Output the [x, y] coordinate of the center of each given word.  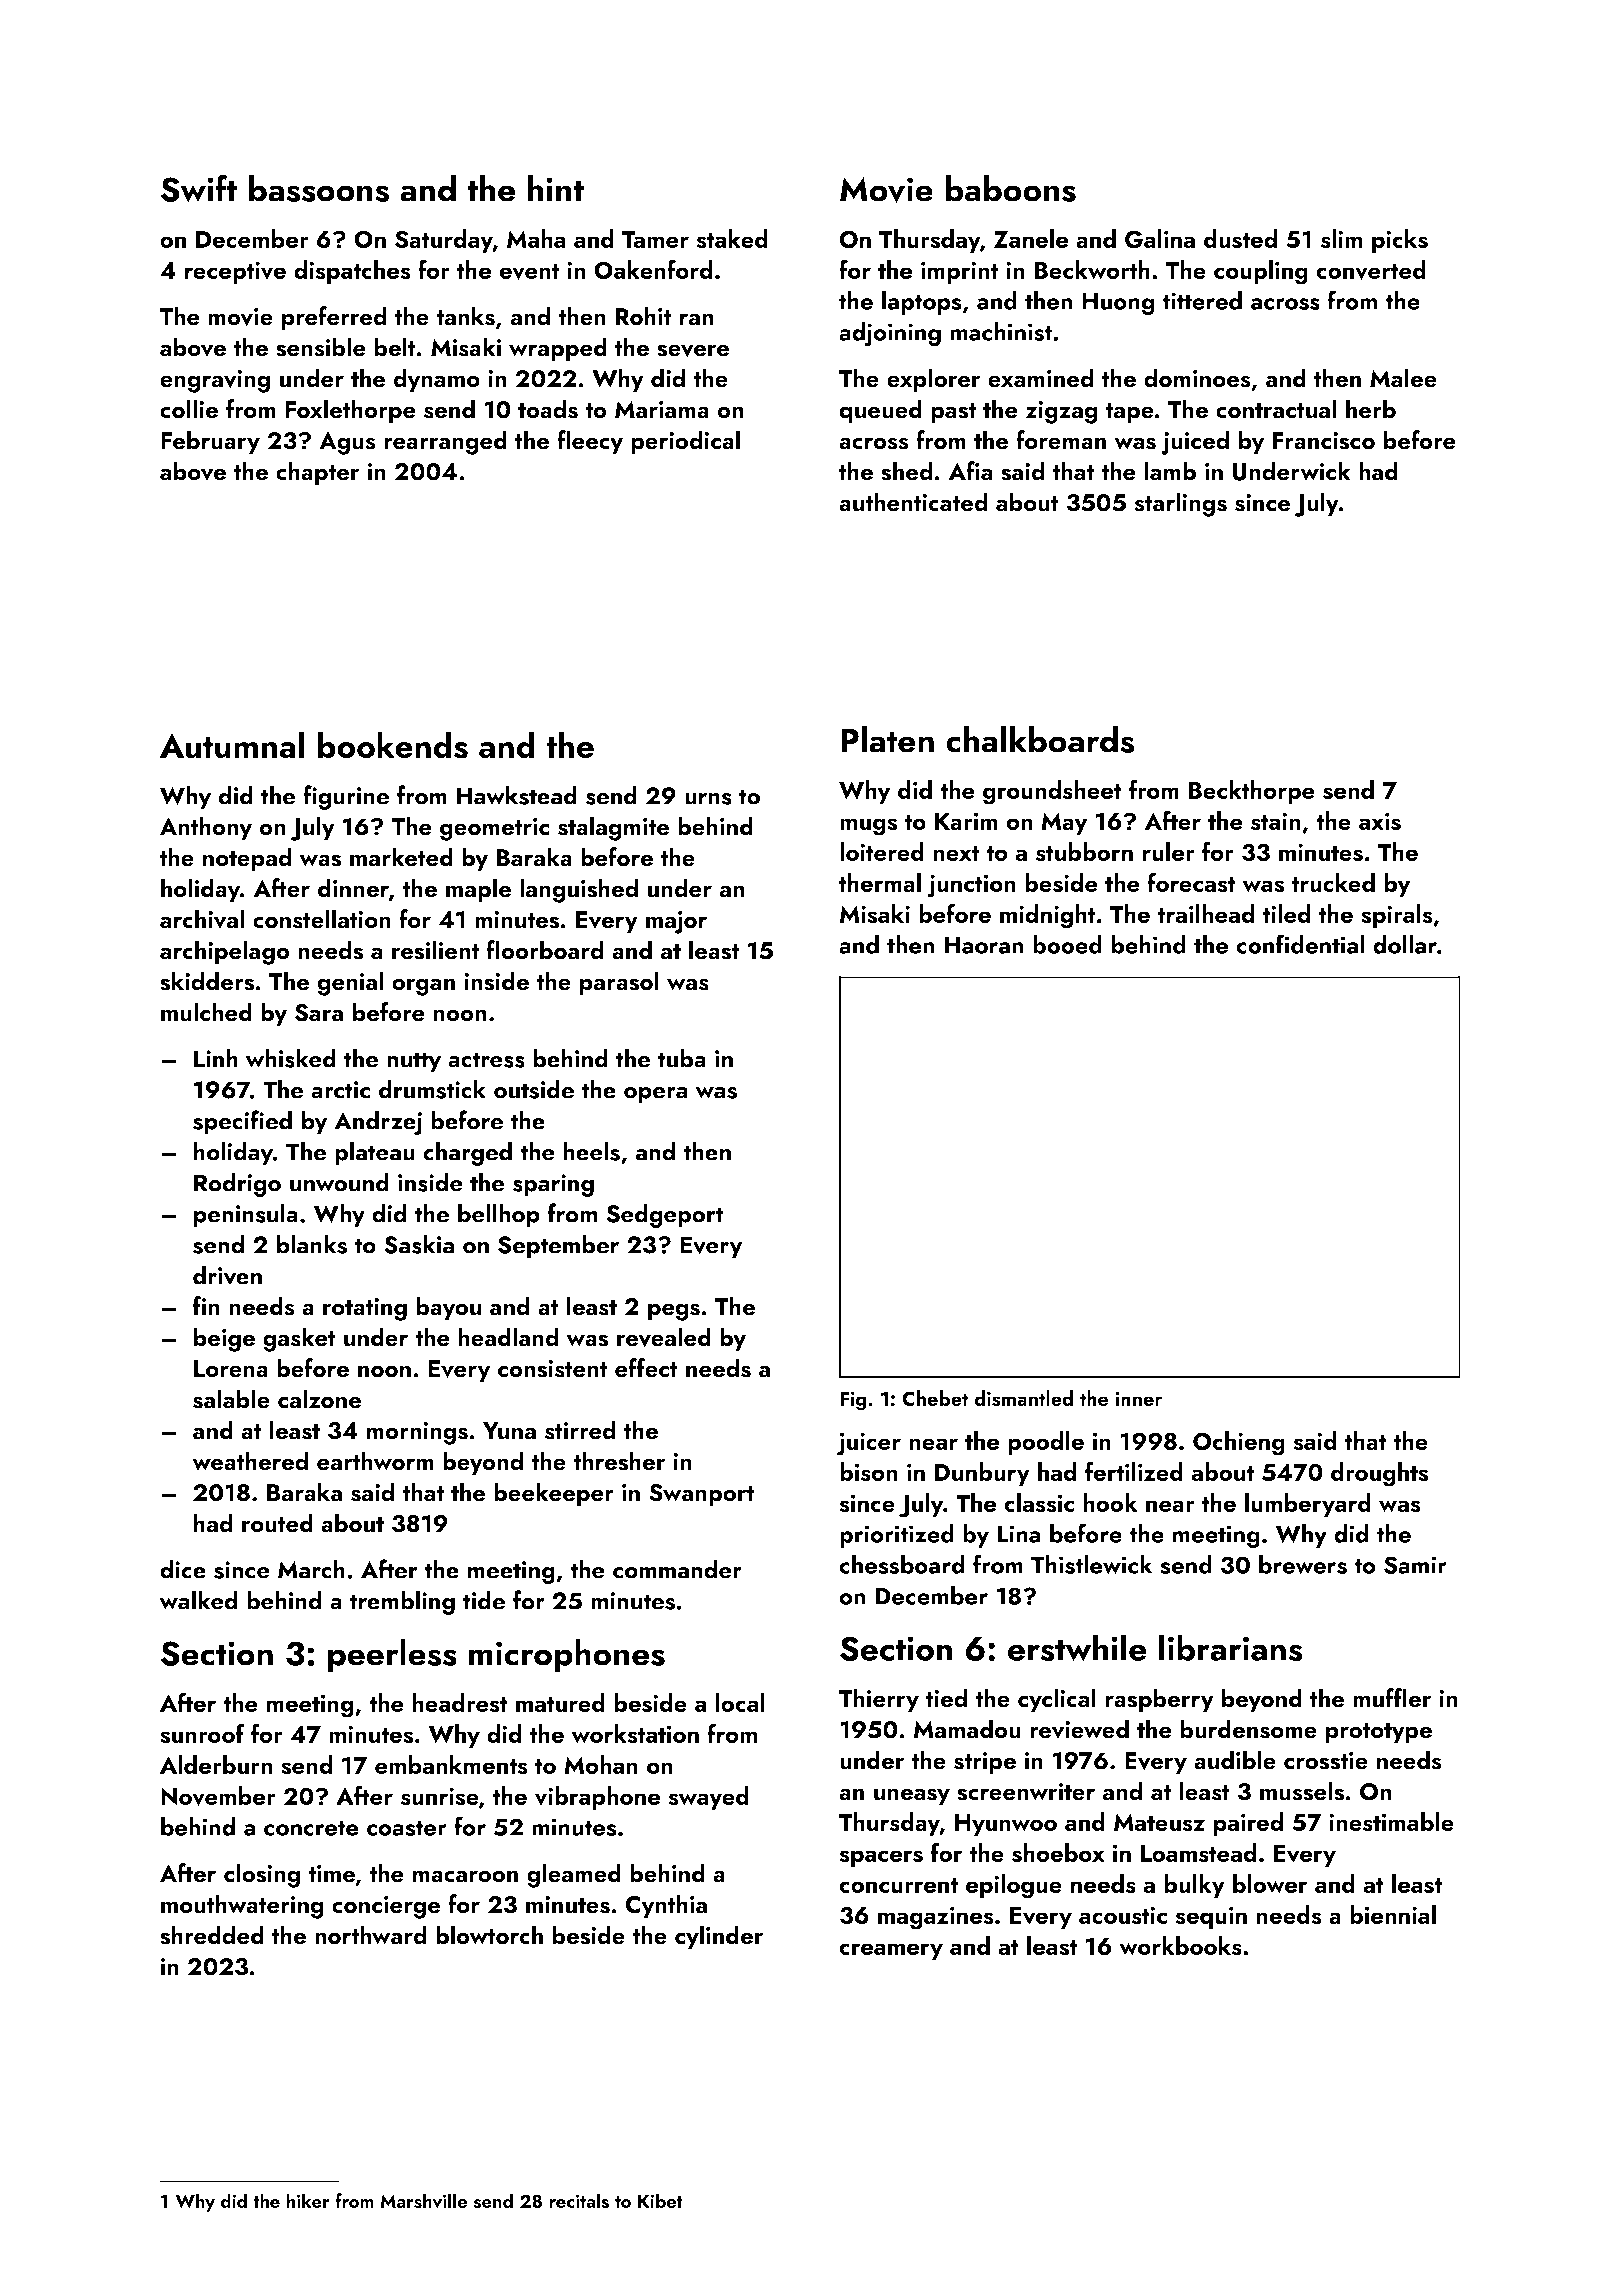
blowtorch [489, 1935]
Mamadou [967, 1729]
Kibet [660, 2200]
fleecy [590, 442]
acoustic [1123, 1915]
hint [556, 188]
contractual [1276, 409]
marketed [401, 857]
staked [732, 239]
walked [198, 1600]
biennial [1393, 1914]
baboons [1010, 188]
